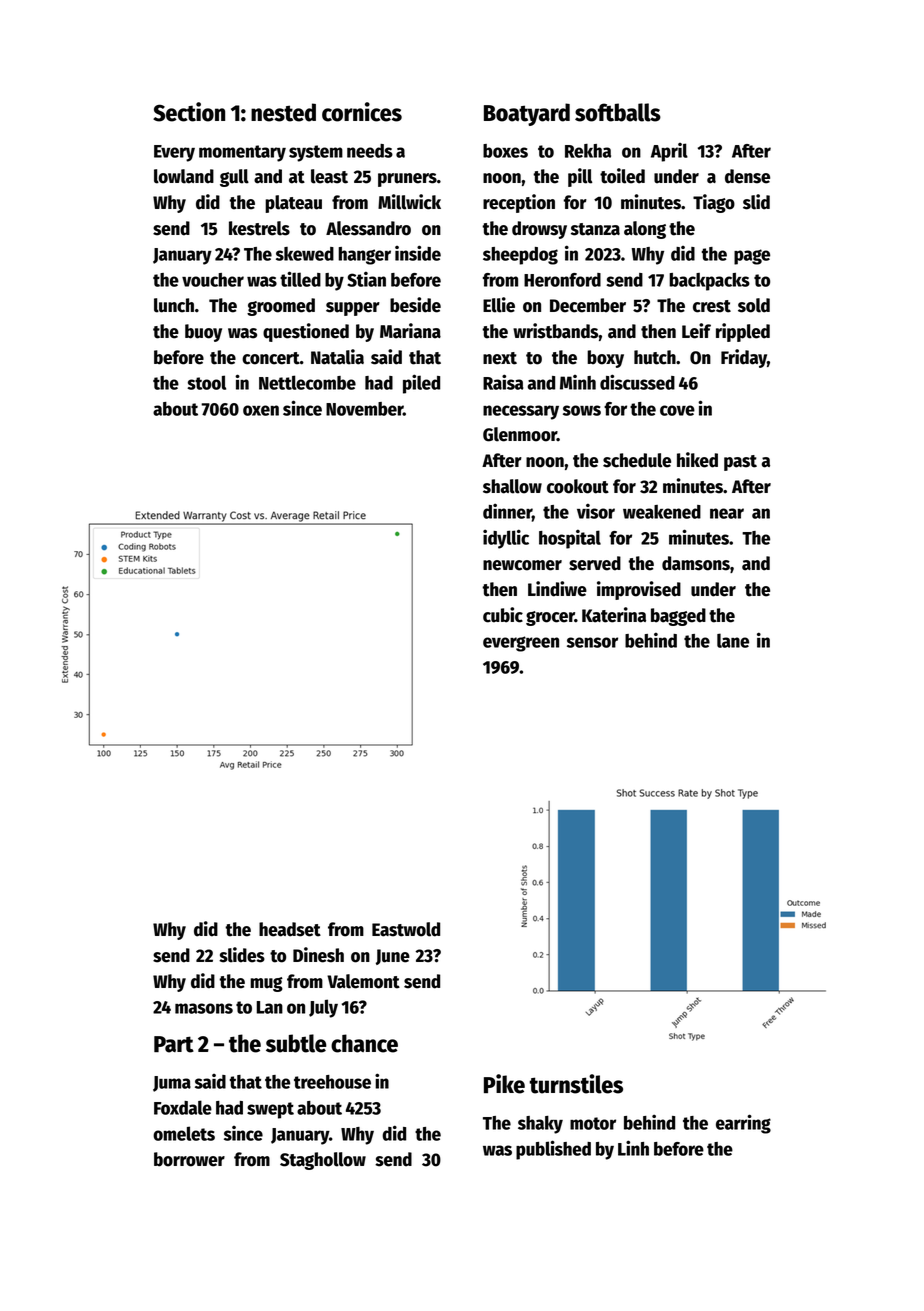 Image resolution: width=924 pixels, height=1311 pixels. I want to click on masons, so click(204, 1008).
